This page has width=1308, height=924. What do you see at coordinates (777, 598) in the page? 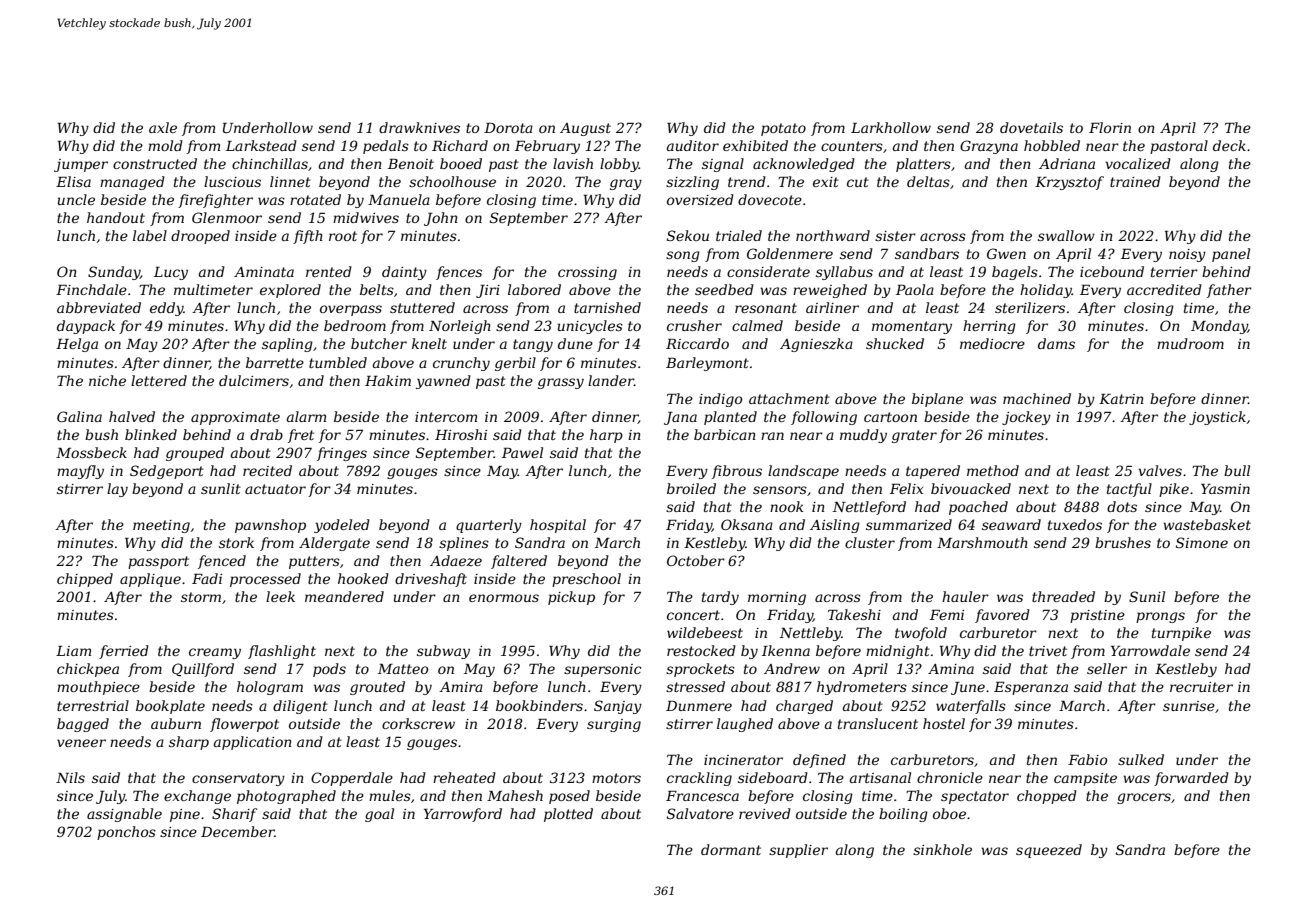
I see `morning` at bounding box center [777, 598].
